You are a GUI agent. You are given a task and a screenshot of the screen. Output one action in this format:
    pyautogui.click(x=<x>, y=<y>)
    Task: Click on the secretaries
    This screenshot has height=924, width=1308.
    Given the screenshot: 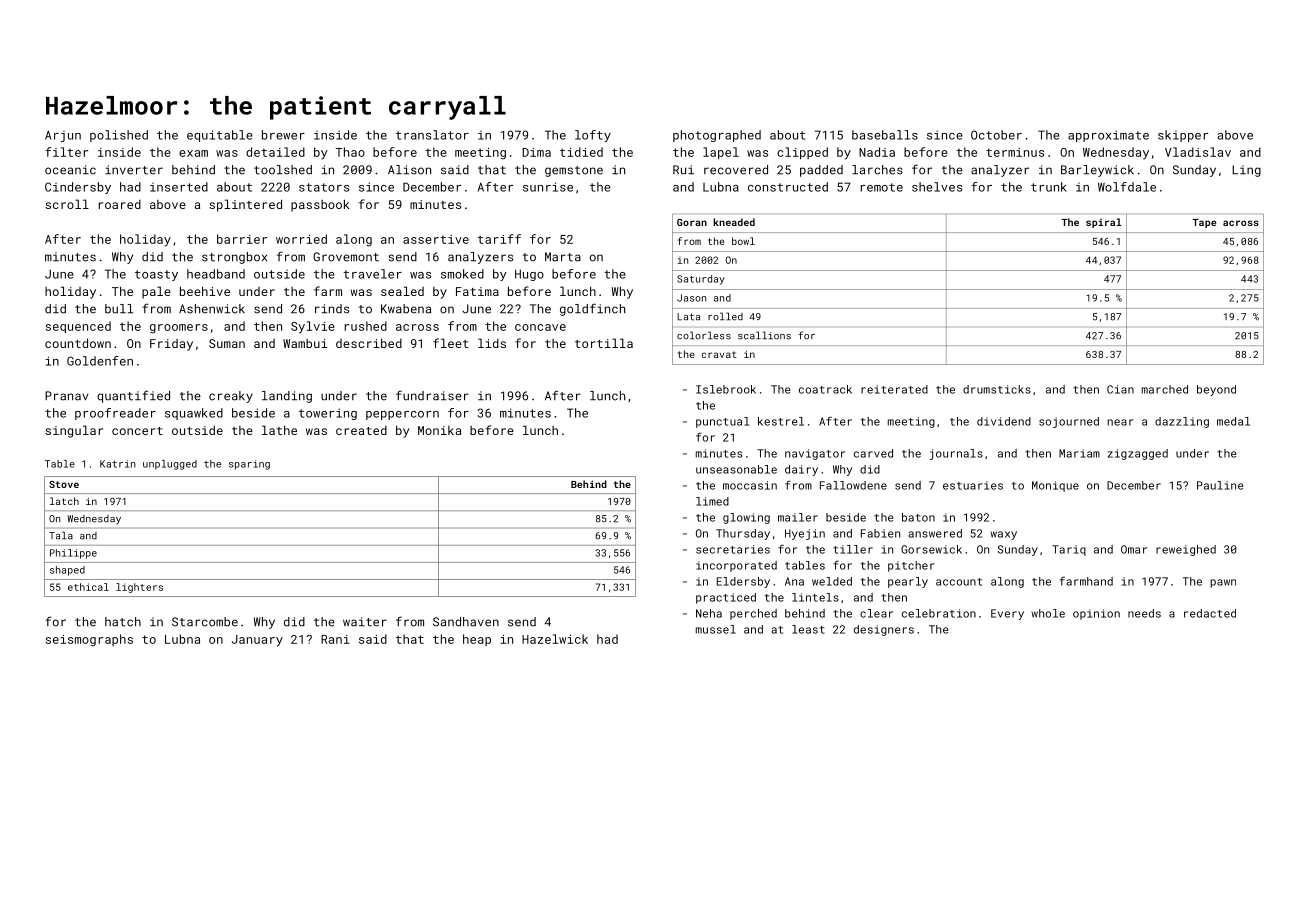 What is the action you would take?
    pyautogui.click(x=733, y=549)
